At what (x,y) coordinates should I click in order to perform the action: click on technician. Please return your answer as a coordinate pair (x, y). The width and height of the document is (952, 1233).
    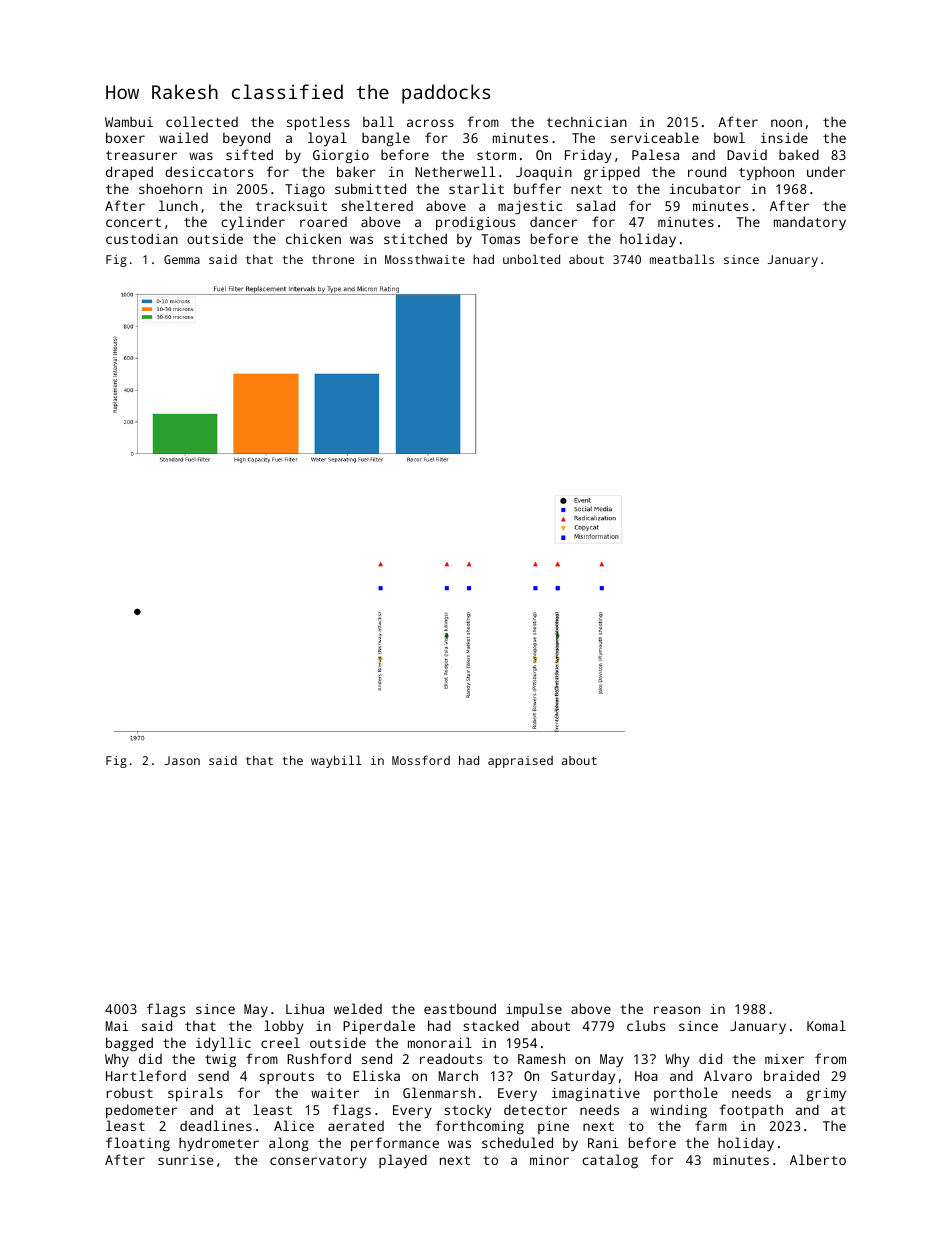
    Looking at the image, I should click on (587, 122).
